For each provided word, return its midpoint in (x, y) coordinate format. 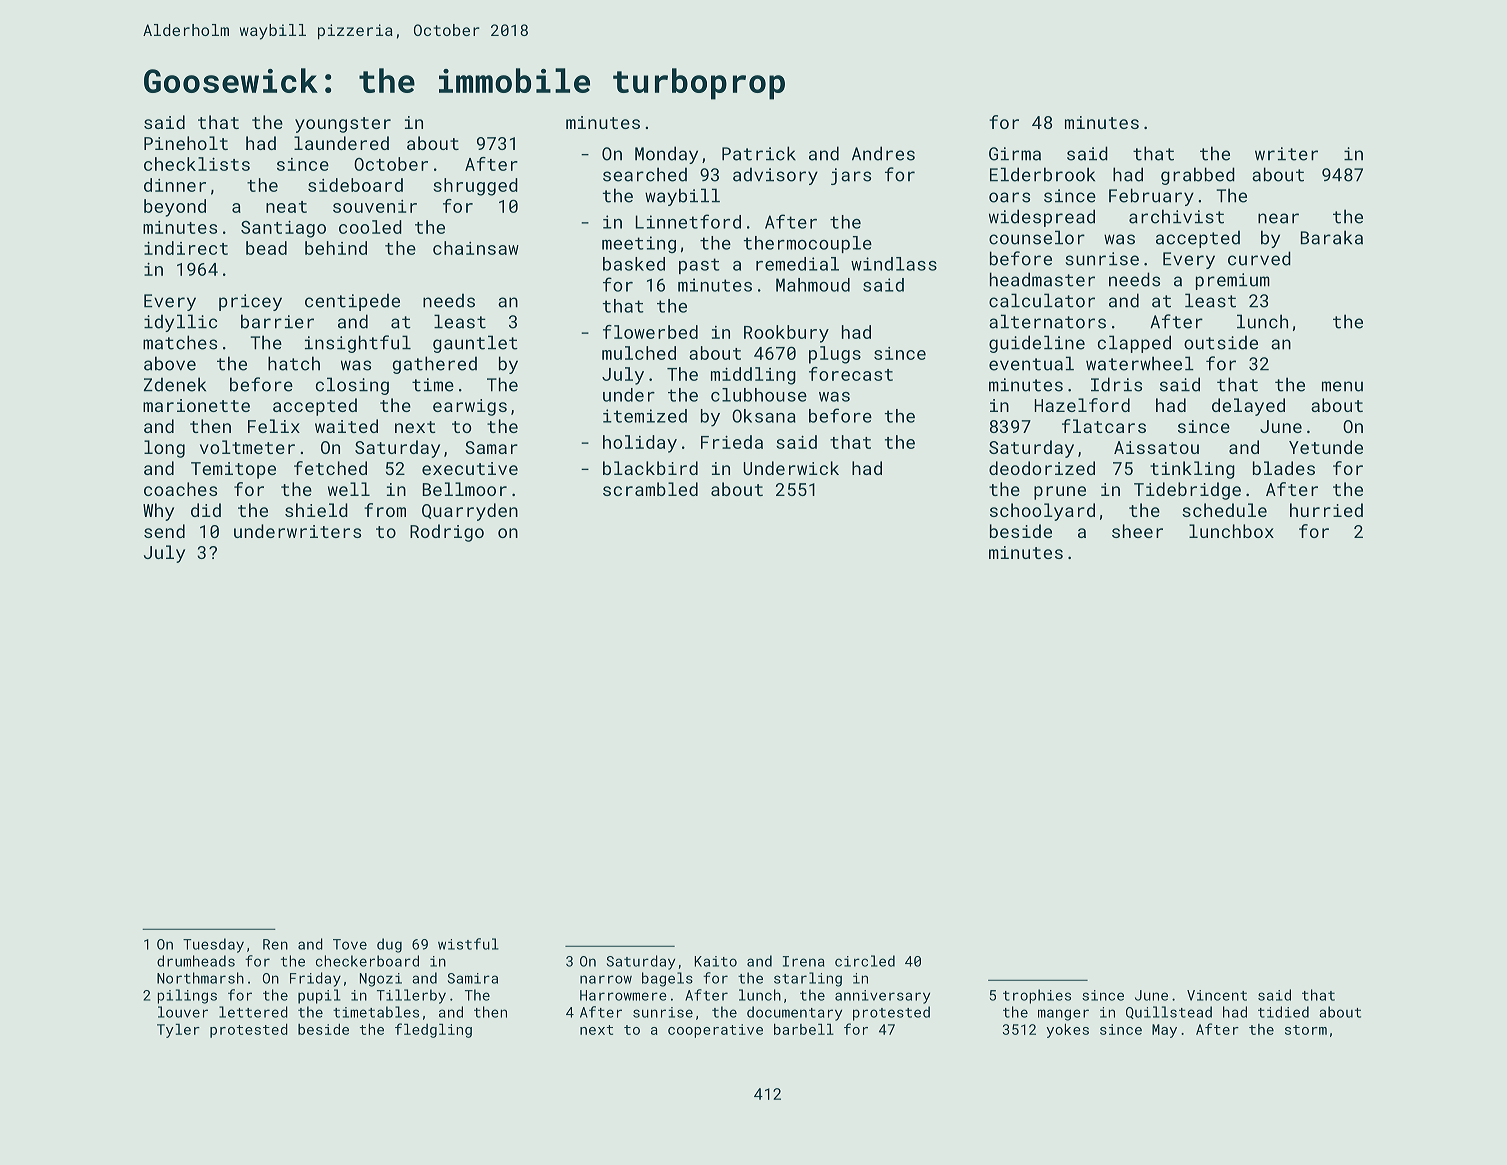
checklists (197, 164)
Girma (1015, 154)
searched (645, 174)
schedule (1224, 510)
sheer (1137, 531)
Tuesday (213, 945)
